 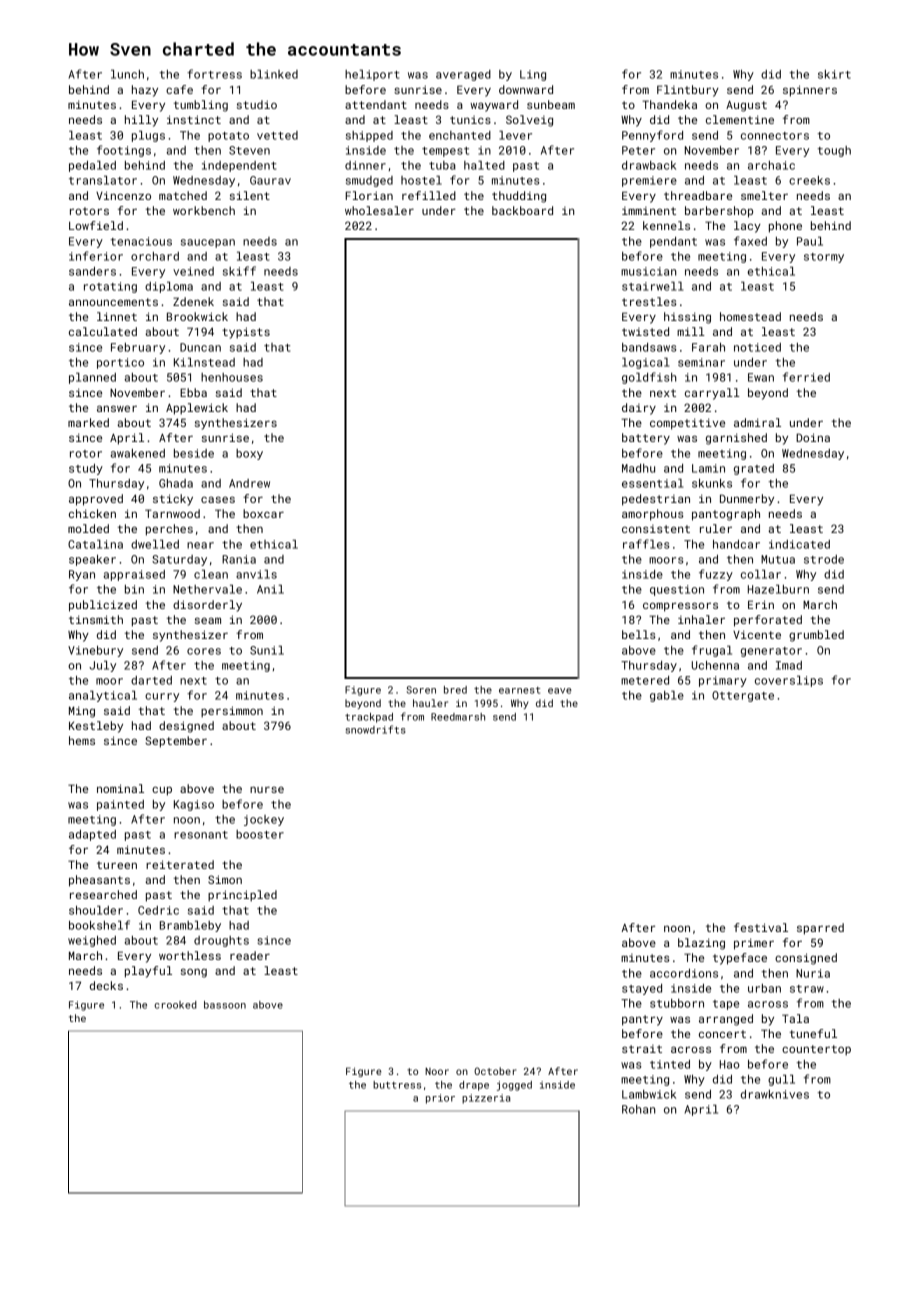 I want to click on Flintbury, so click(x=688, y=91).
